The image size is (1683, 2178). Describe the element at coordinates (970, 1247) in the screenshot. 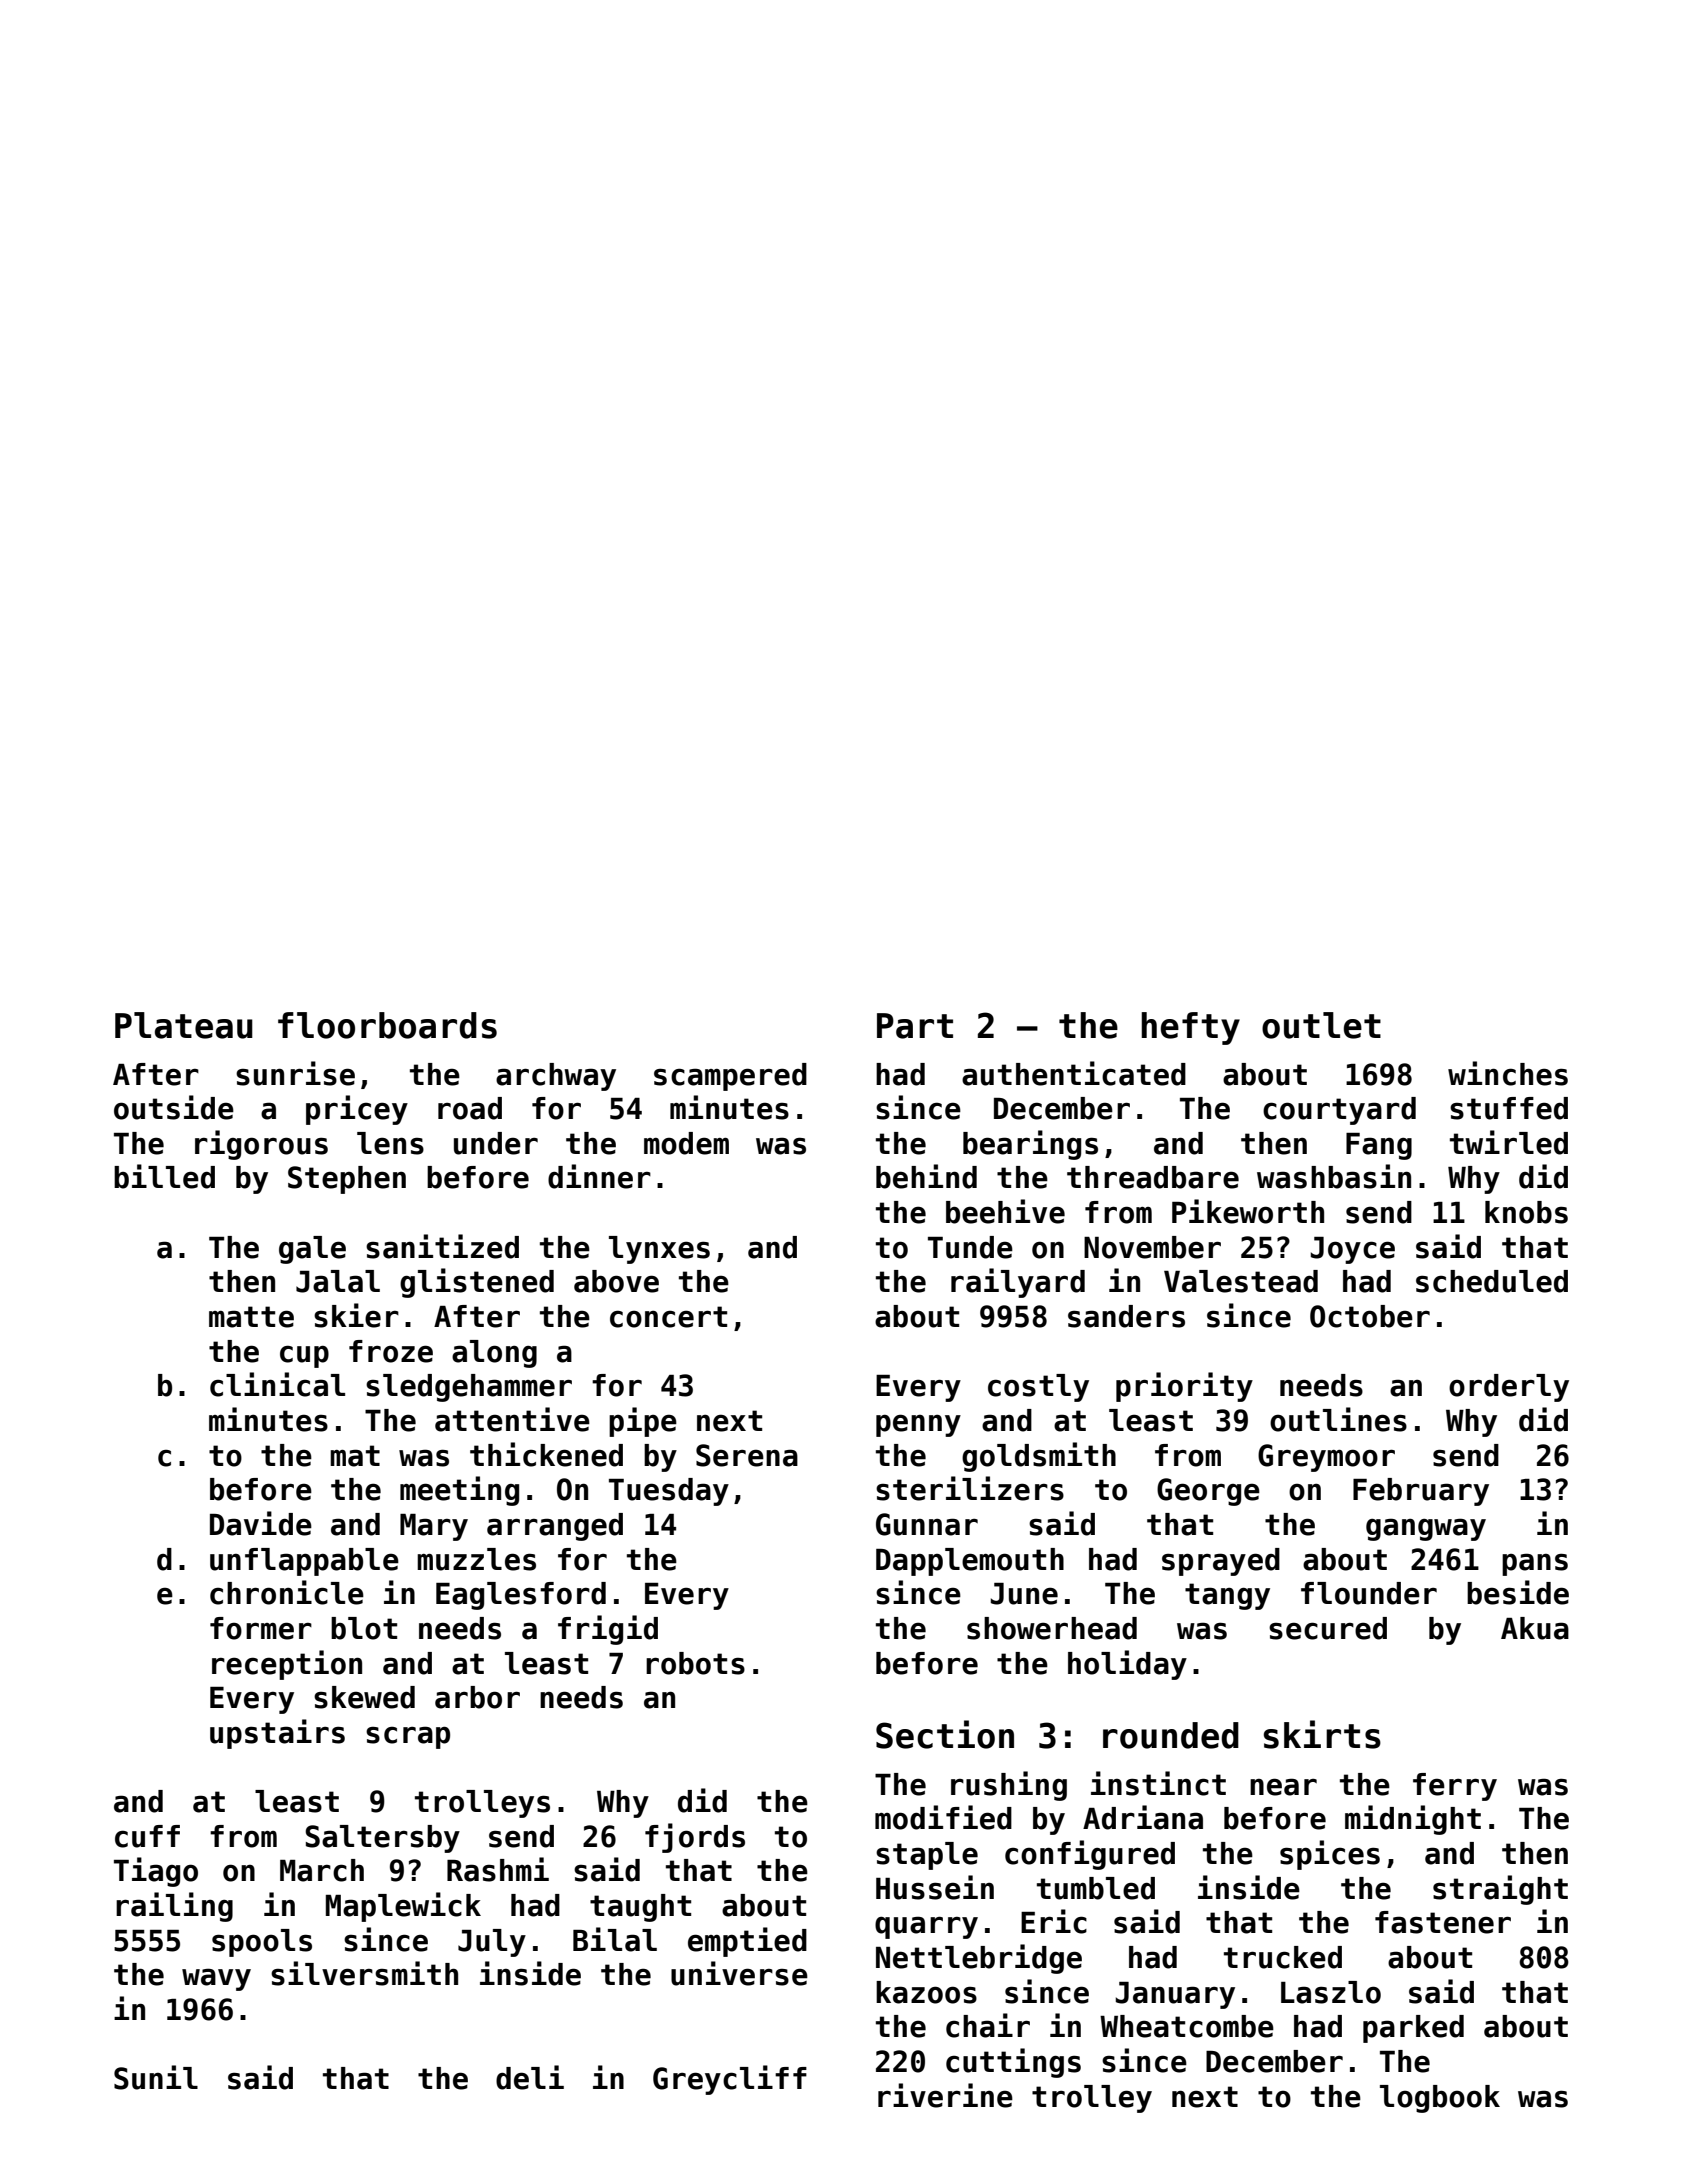

I see `Tunde` at that location.
